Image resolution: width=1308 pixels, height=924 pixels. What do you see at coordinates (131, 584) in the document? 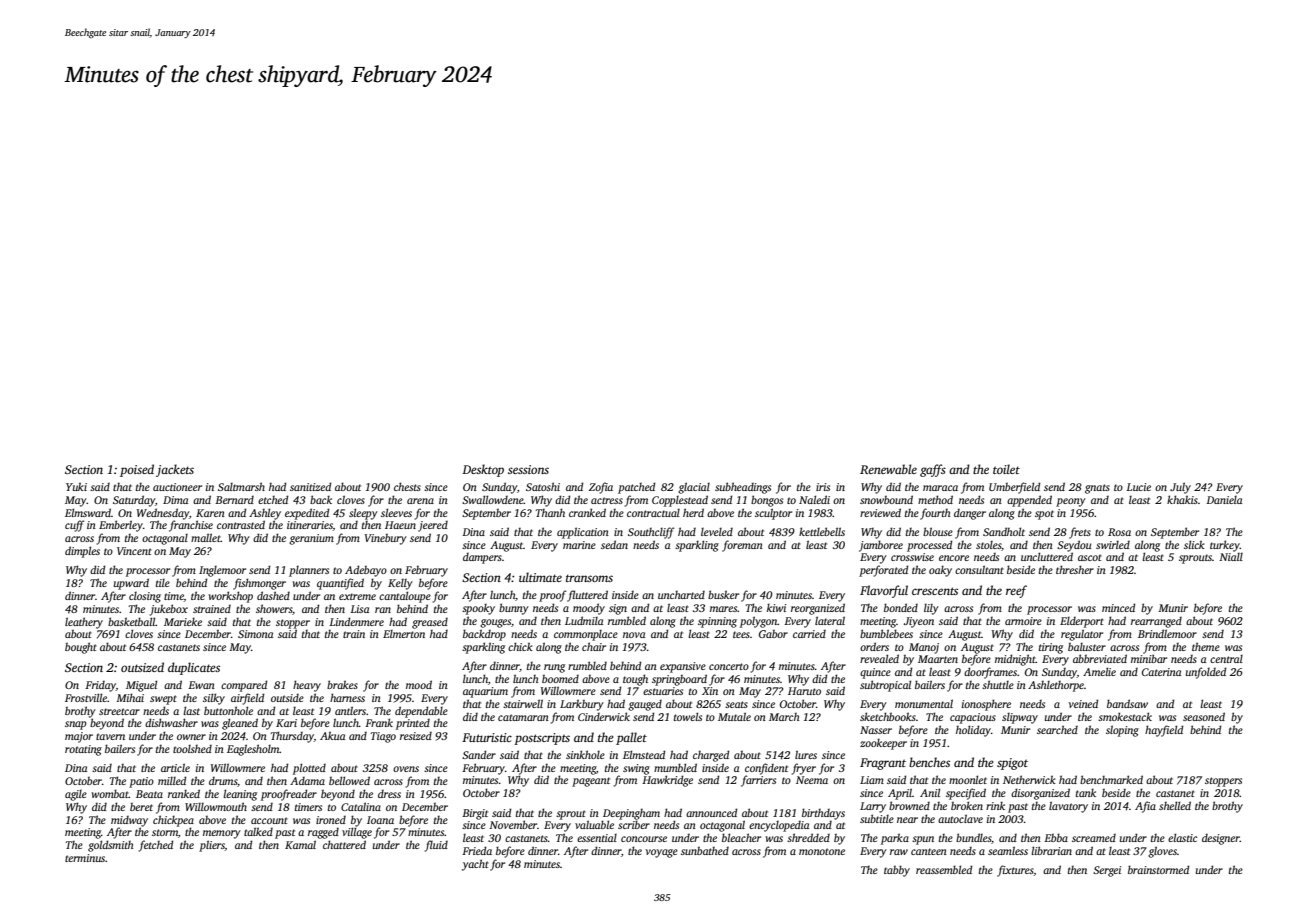
I see `upward` at bounding box center [131, 584].
